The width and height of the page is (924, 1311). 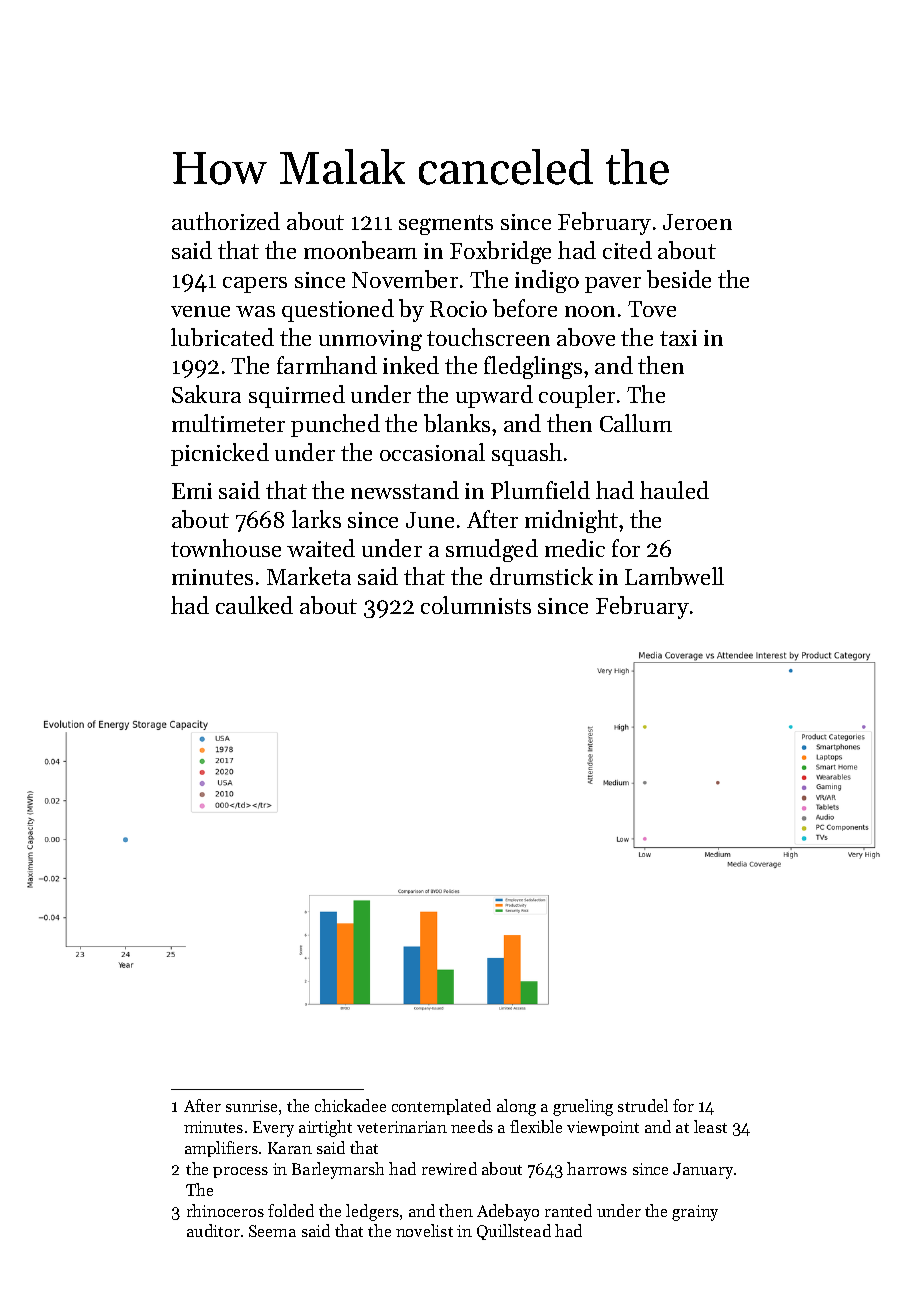 What do you see at coordinates (674, 576) in the page?
I see `Lambwell` at bounding box center [674, 576].
